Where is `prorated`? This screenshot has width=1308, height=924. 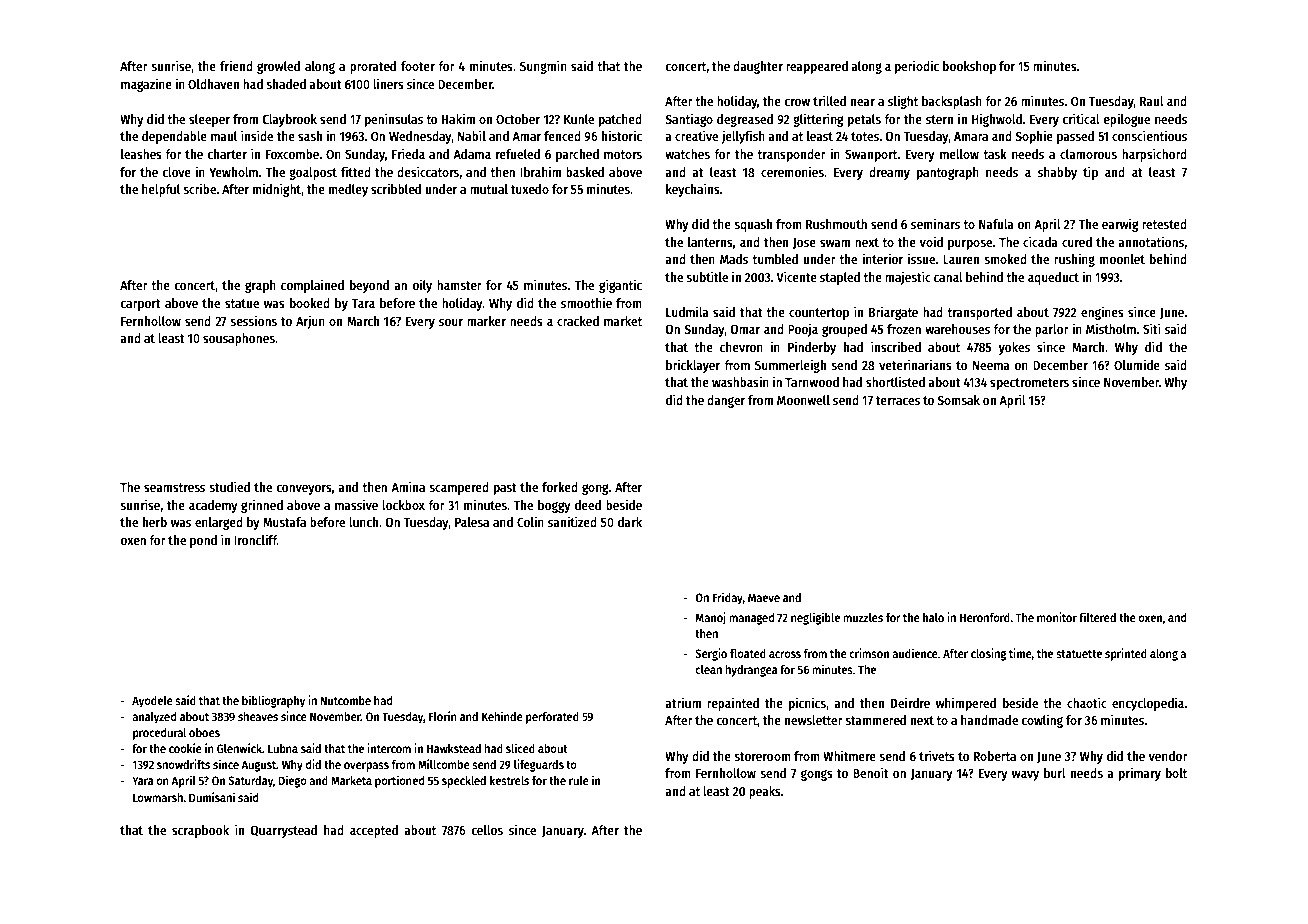 prorated is located at coordinates (373, 67).
